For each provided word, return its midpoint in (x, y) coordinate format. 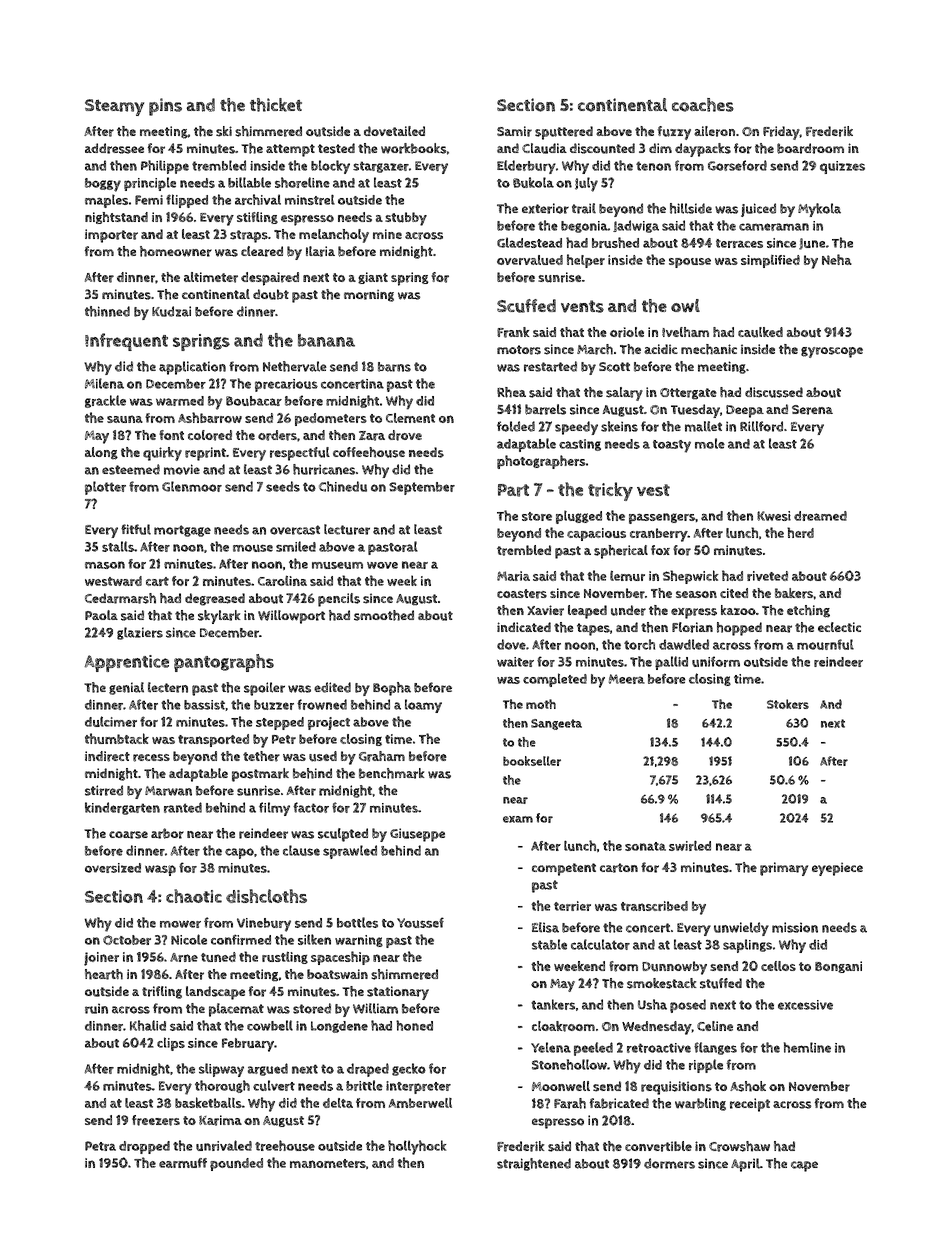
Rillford (761, 426)
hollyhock (417, 1147)
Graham (382, 756)
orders (277, 435)
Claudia (544, 148)
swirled (690, 845)
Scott (614, 367)
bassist (204, 705)
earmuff (183, 1163)
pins (165, 107)
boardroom (810, 148)
